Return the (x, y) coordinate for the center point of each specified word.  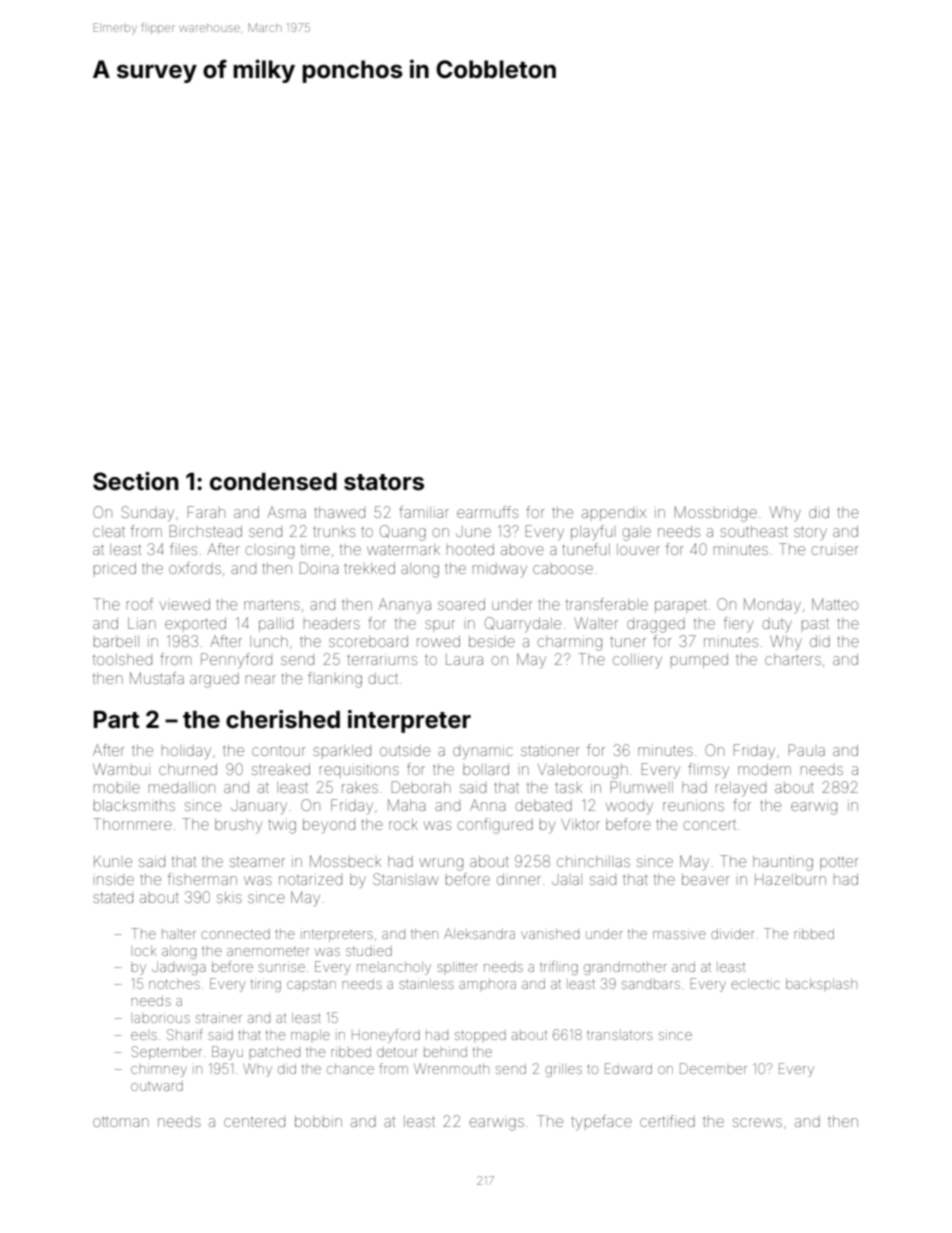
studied (369, 951)
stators (384, 482)
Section (136, 481)
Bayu (227, 1053)
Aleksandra (479, 933)
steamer (257, 862)
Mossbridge (716, 514)
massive (679, 933)
